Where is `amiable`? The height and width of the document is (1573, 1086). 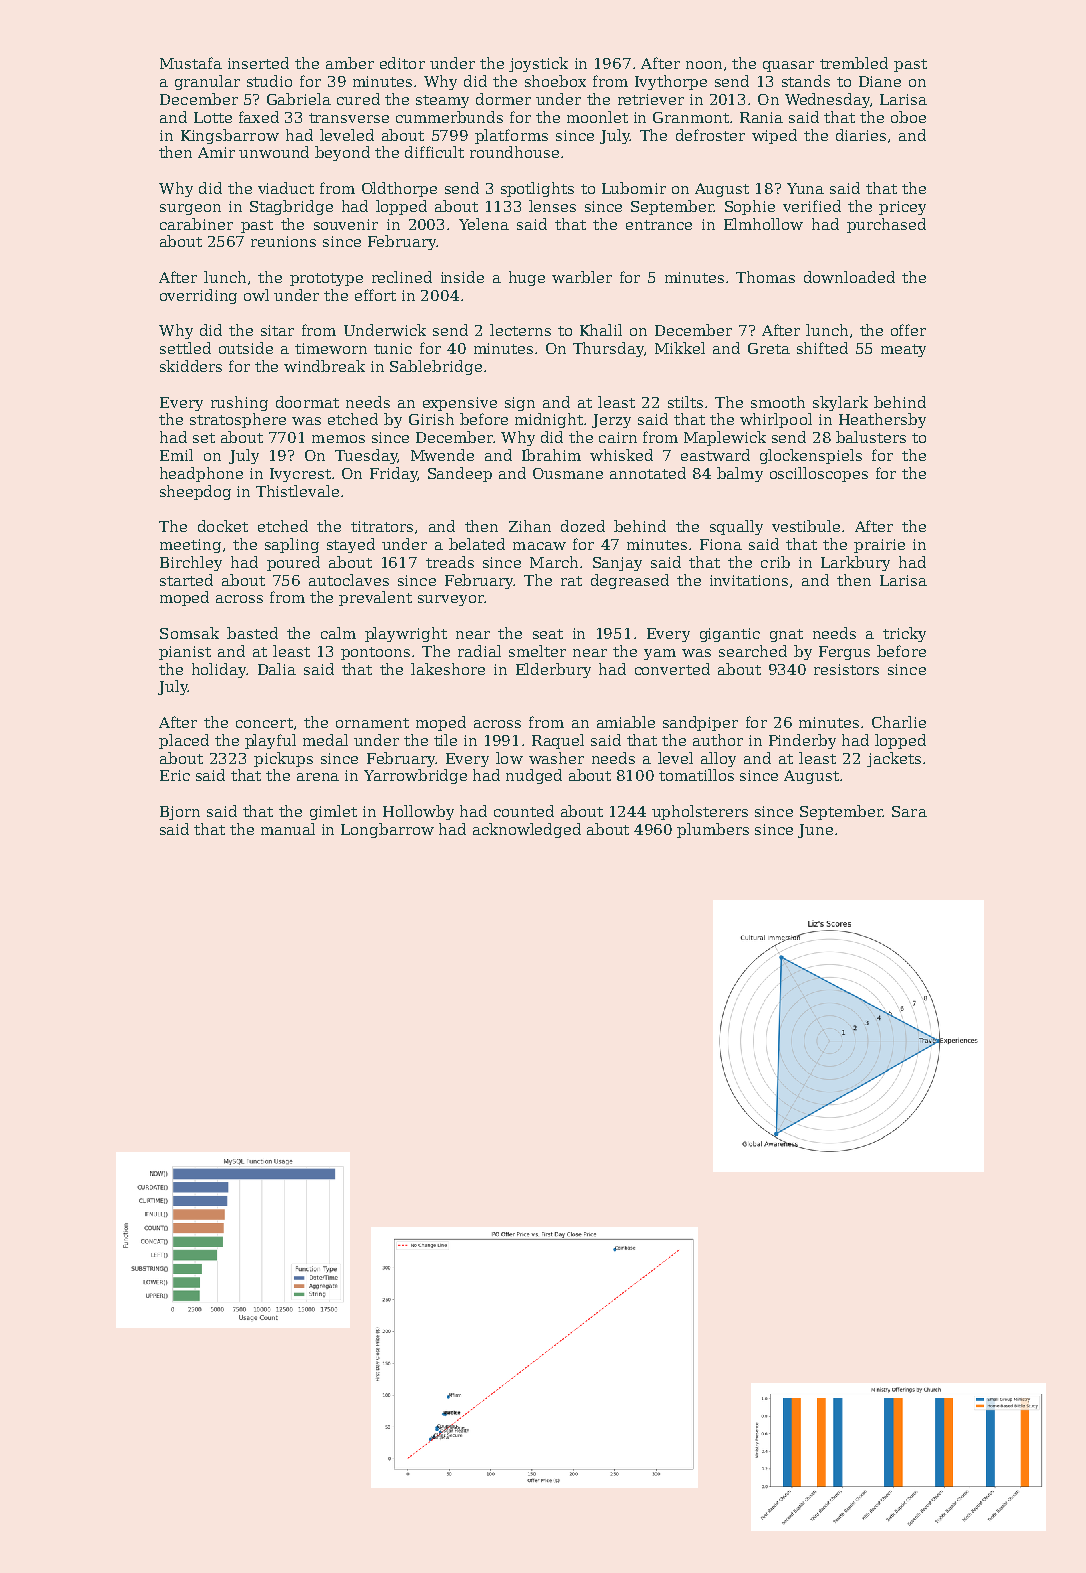 amiable is located at coordinates (626, 722).
